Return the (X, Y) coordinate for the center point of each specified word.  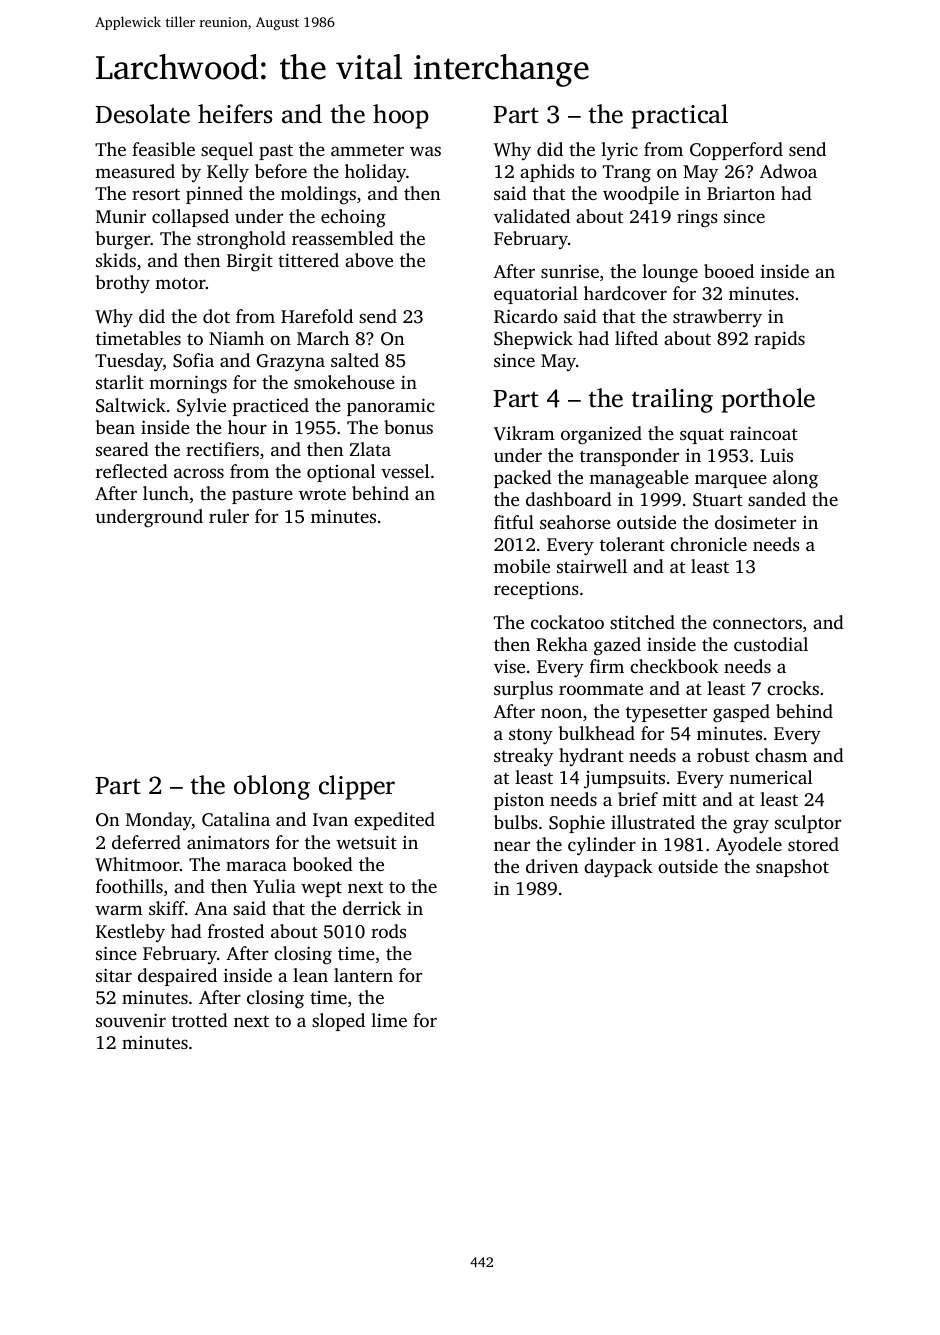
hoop (401, 116)
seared (122, 449)
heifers (235, 114)
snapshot (792, 868)
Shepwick (533, 340)
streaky (523, 757)
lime (389, 1020)
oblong (272, 787)
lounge (670, 273)
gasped (741, 713)
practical (680, 116)
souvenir (131, 1020)
